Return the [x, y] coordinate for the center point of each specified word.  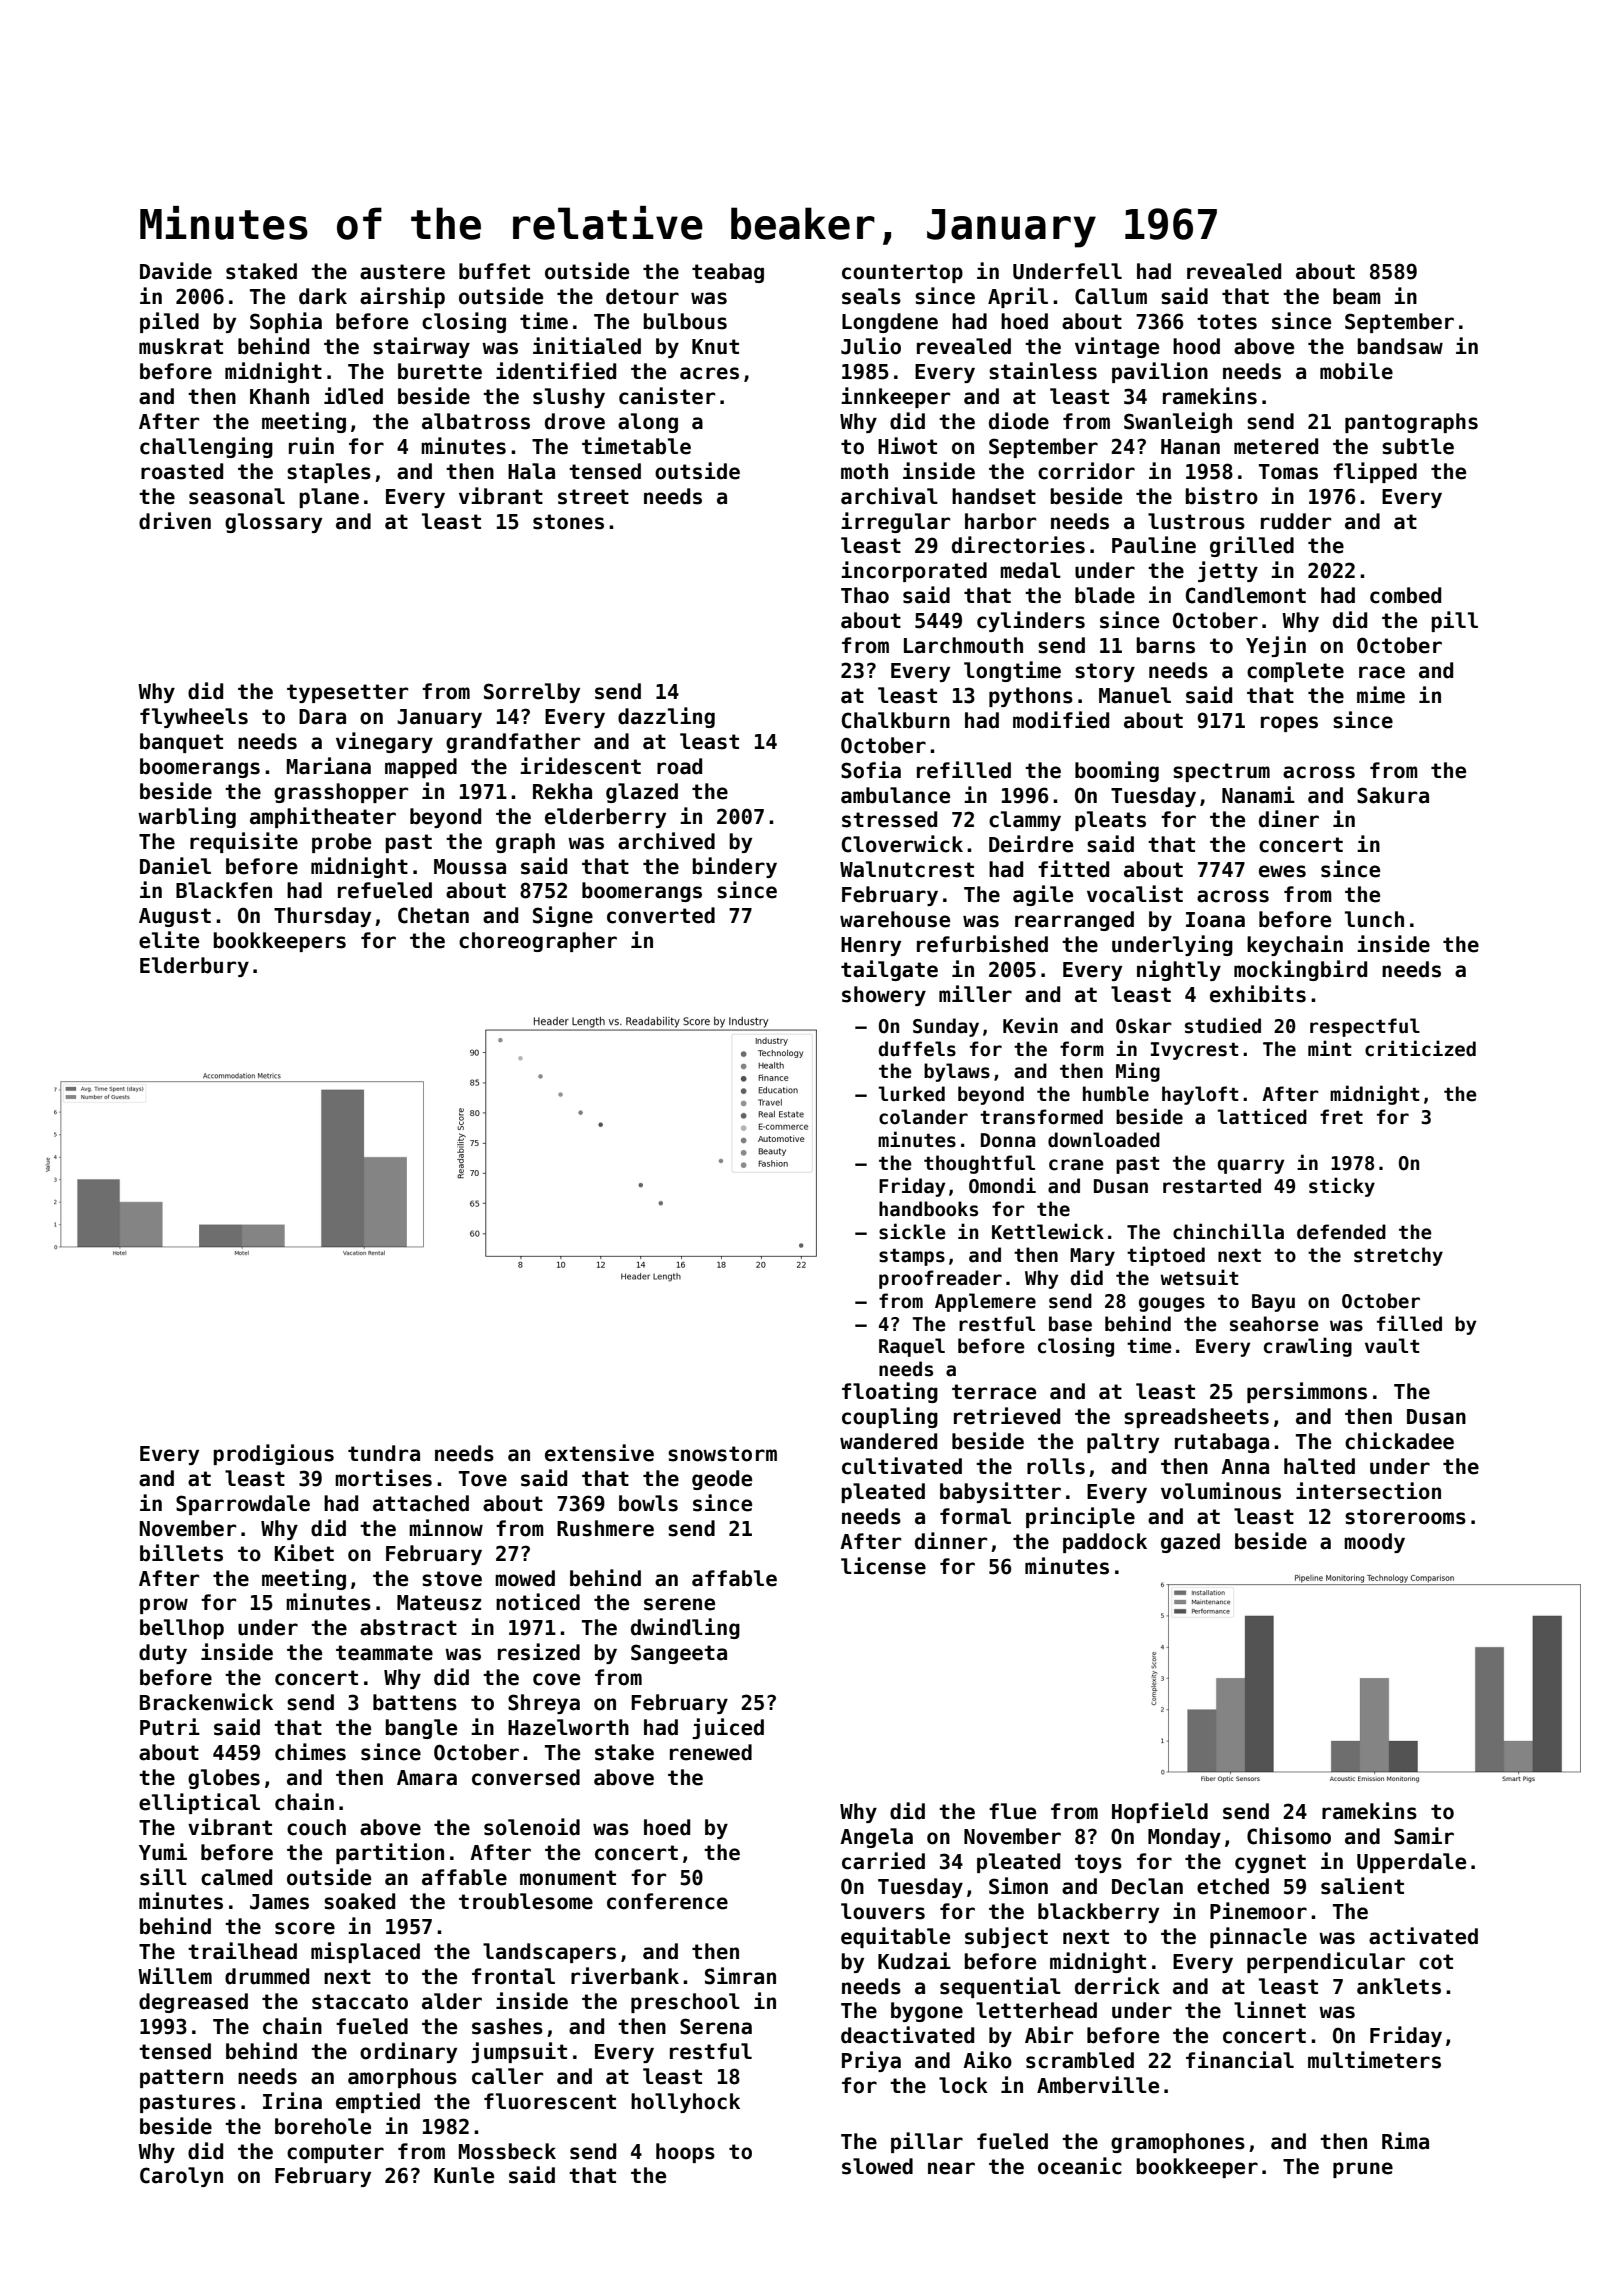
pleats [1110, 821]
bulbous [685, 321]
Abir [1049, 2035]
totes [1227, 322]
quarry [1251, 1166]
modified [1061, 720]
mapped [421, 768]
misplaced [365, 1952]
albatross [476, 421]
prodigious [273, 1454]
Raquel [912, 1347]
